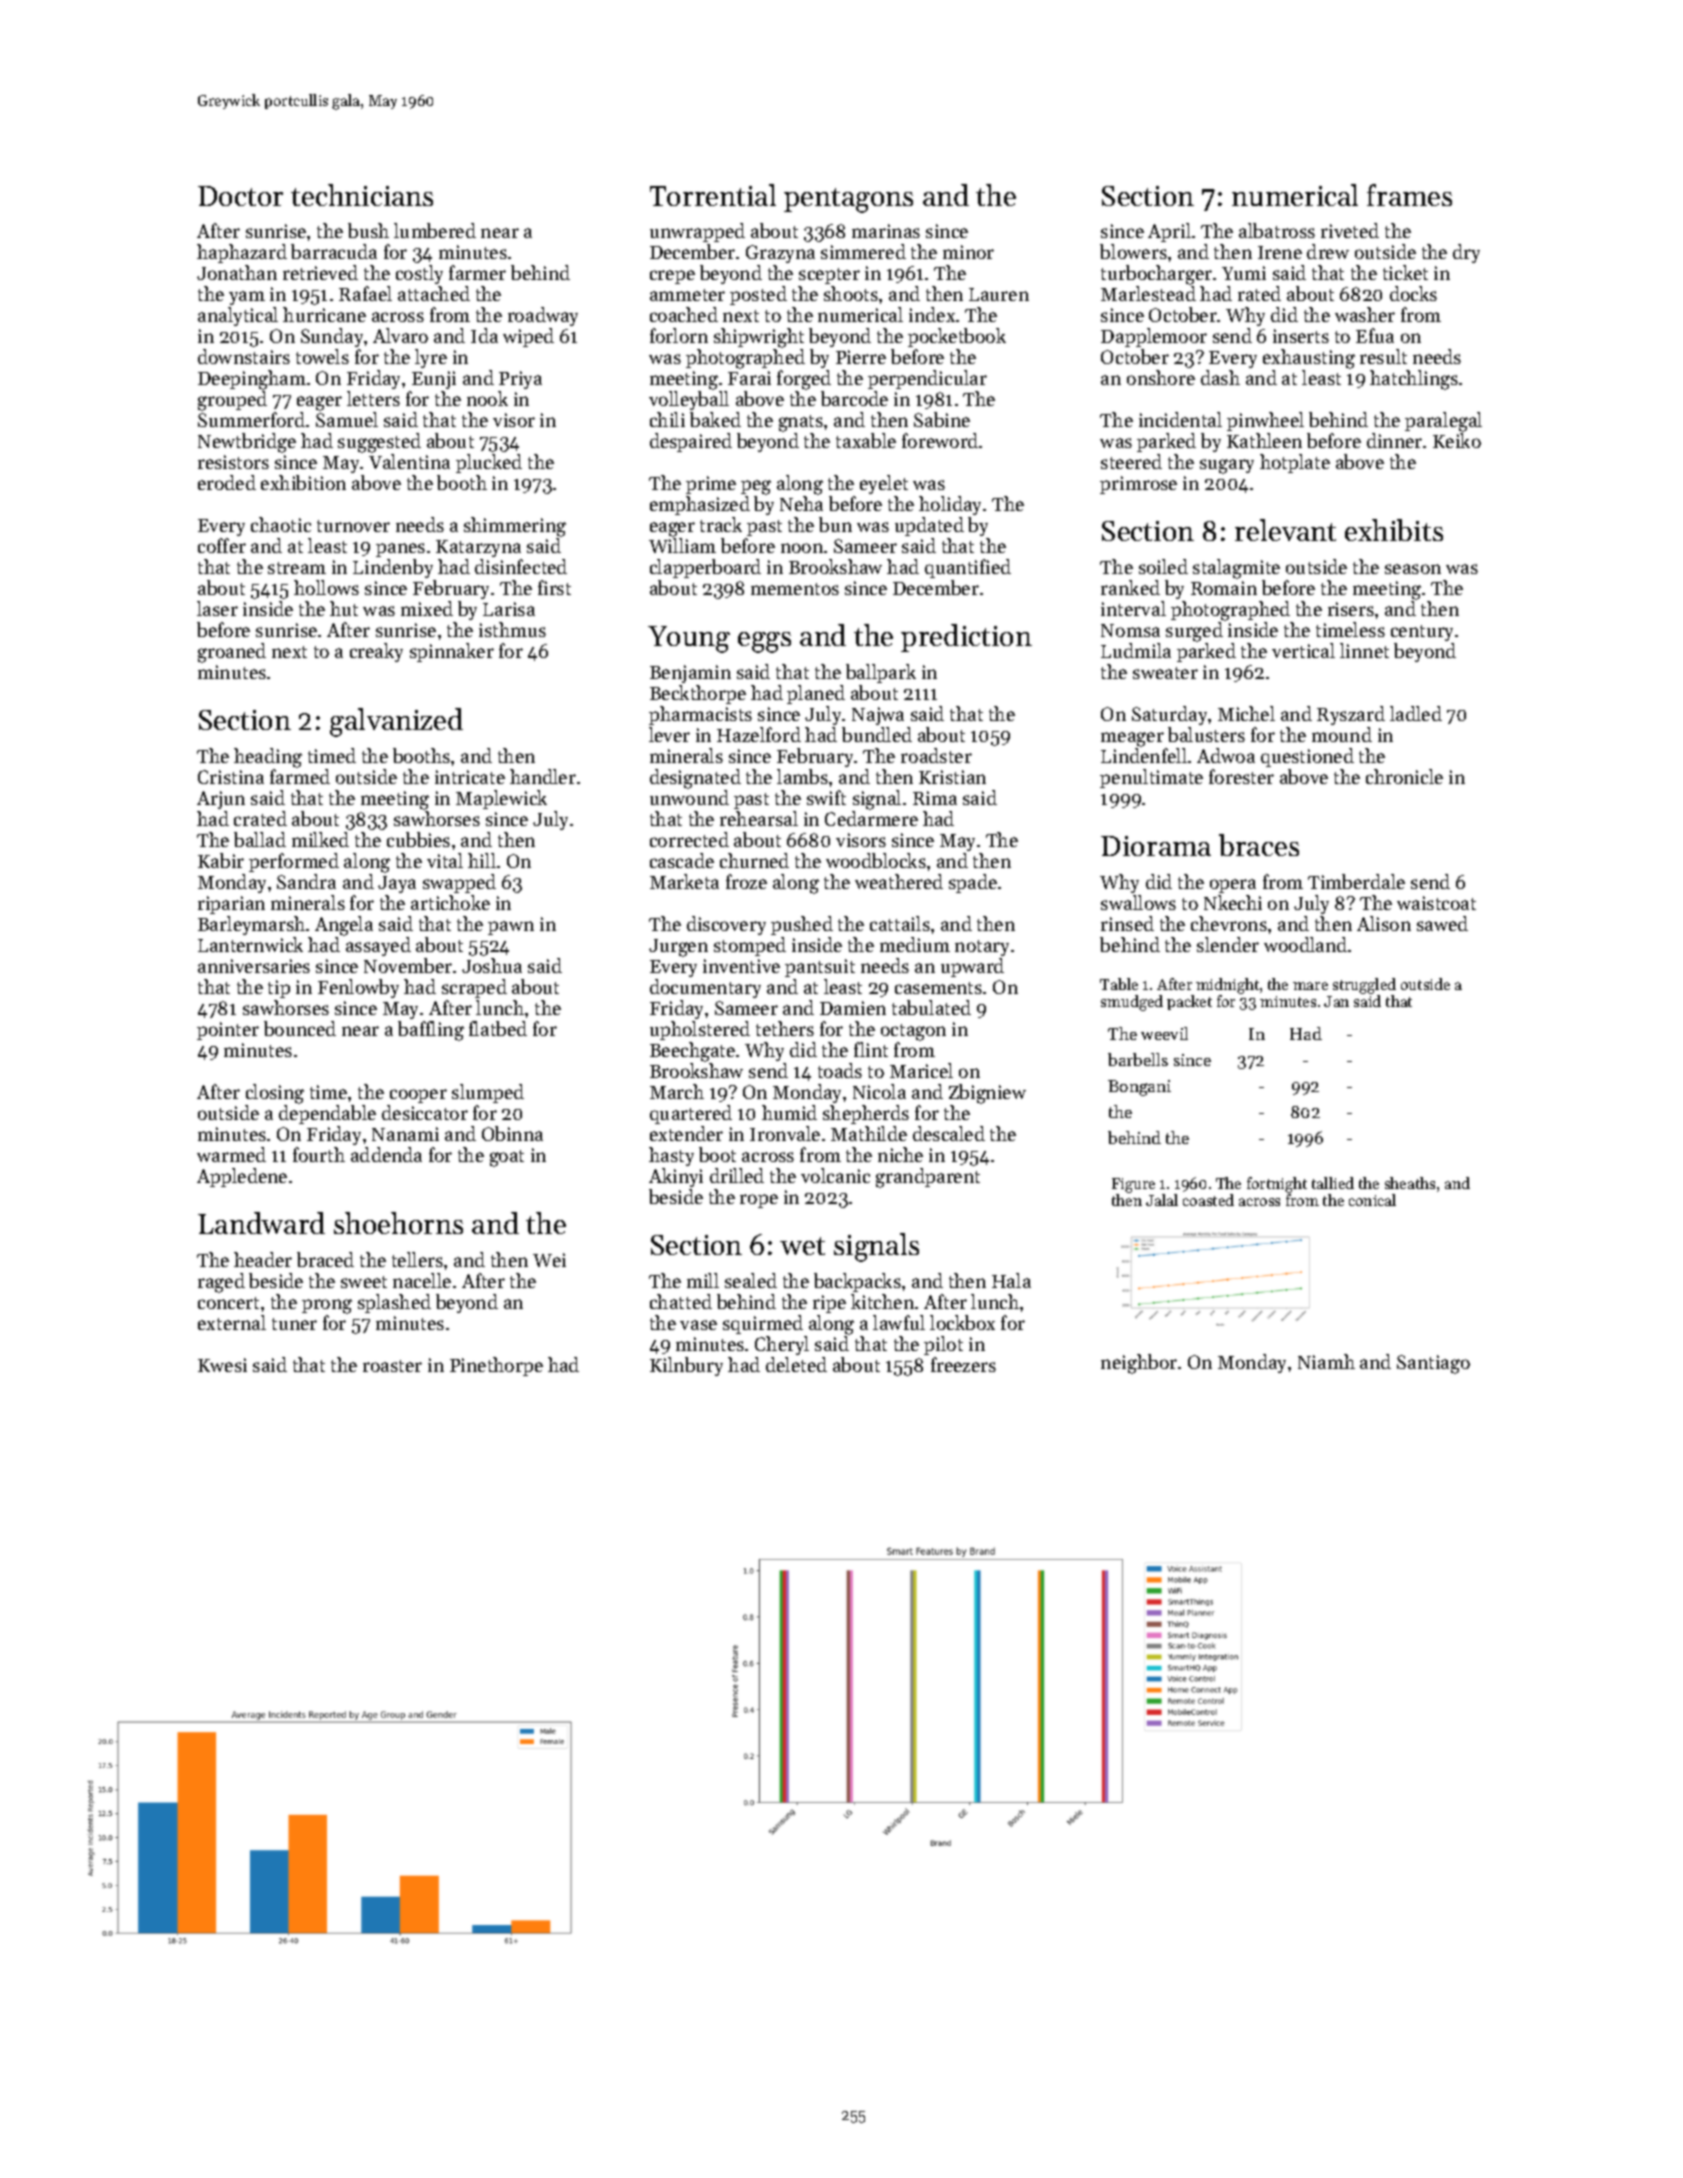 The image size is (1683, 2178). Describe the element at coordinates (221, 860) in the screenshot. I see `Kabir` at that location.
